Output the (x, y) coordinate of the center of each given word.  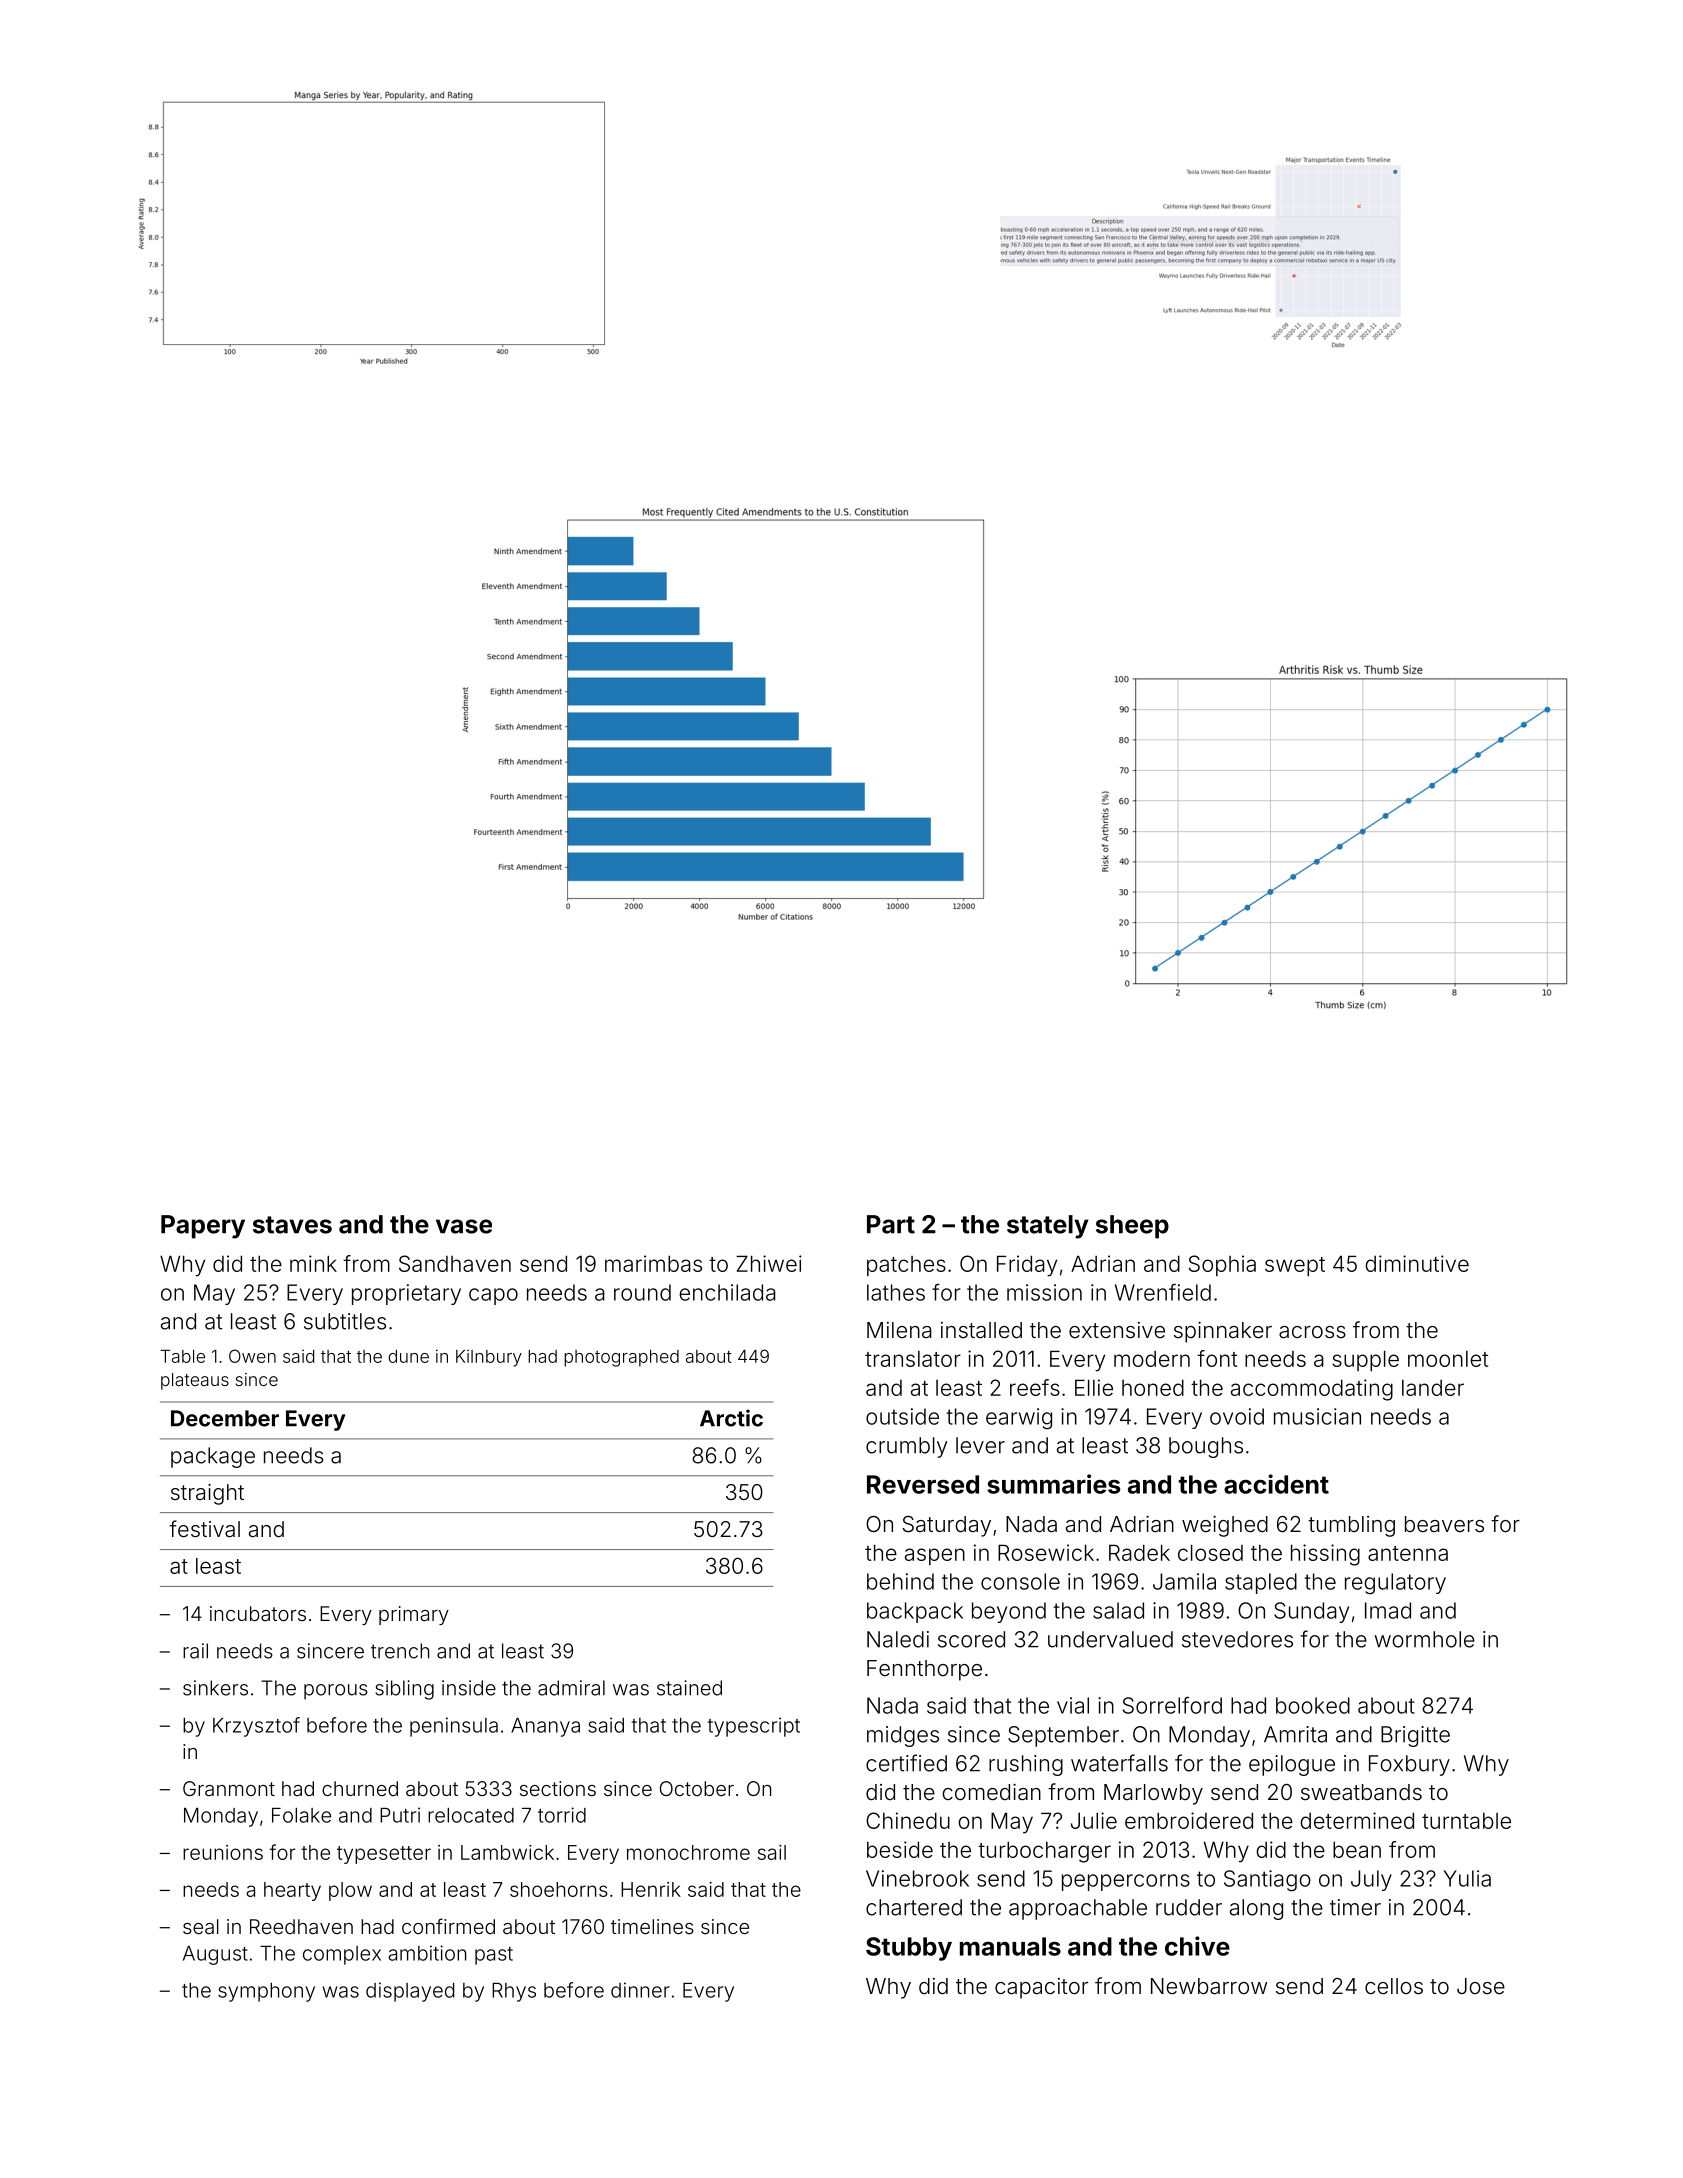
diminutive (1417, 1263)
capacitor (1041, 1988)
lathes (896, 1292)
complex (342, 1955)
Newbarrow (1209, 1986)
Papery (203, 1227)
